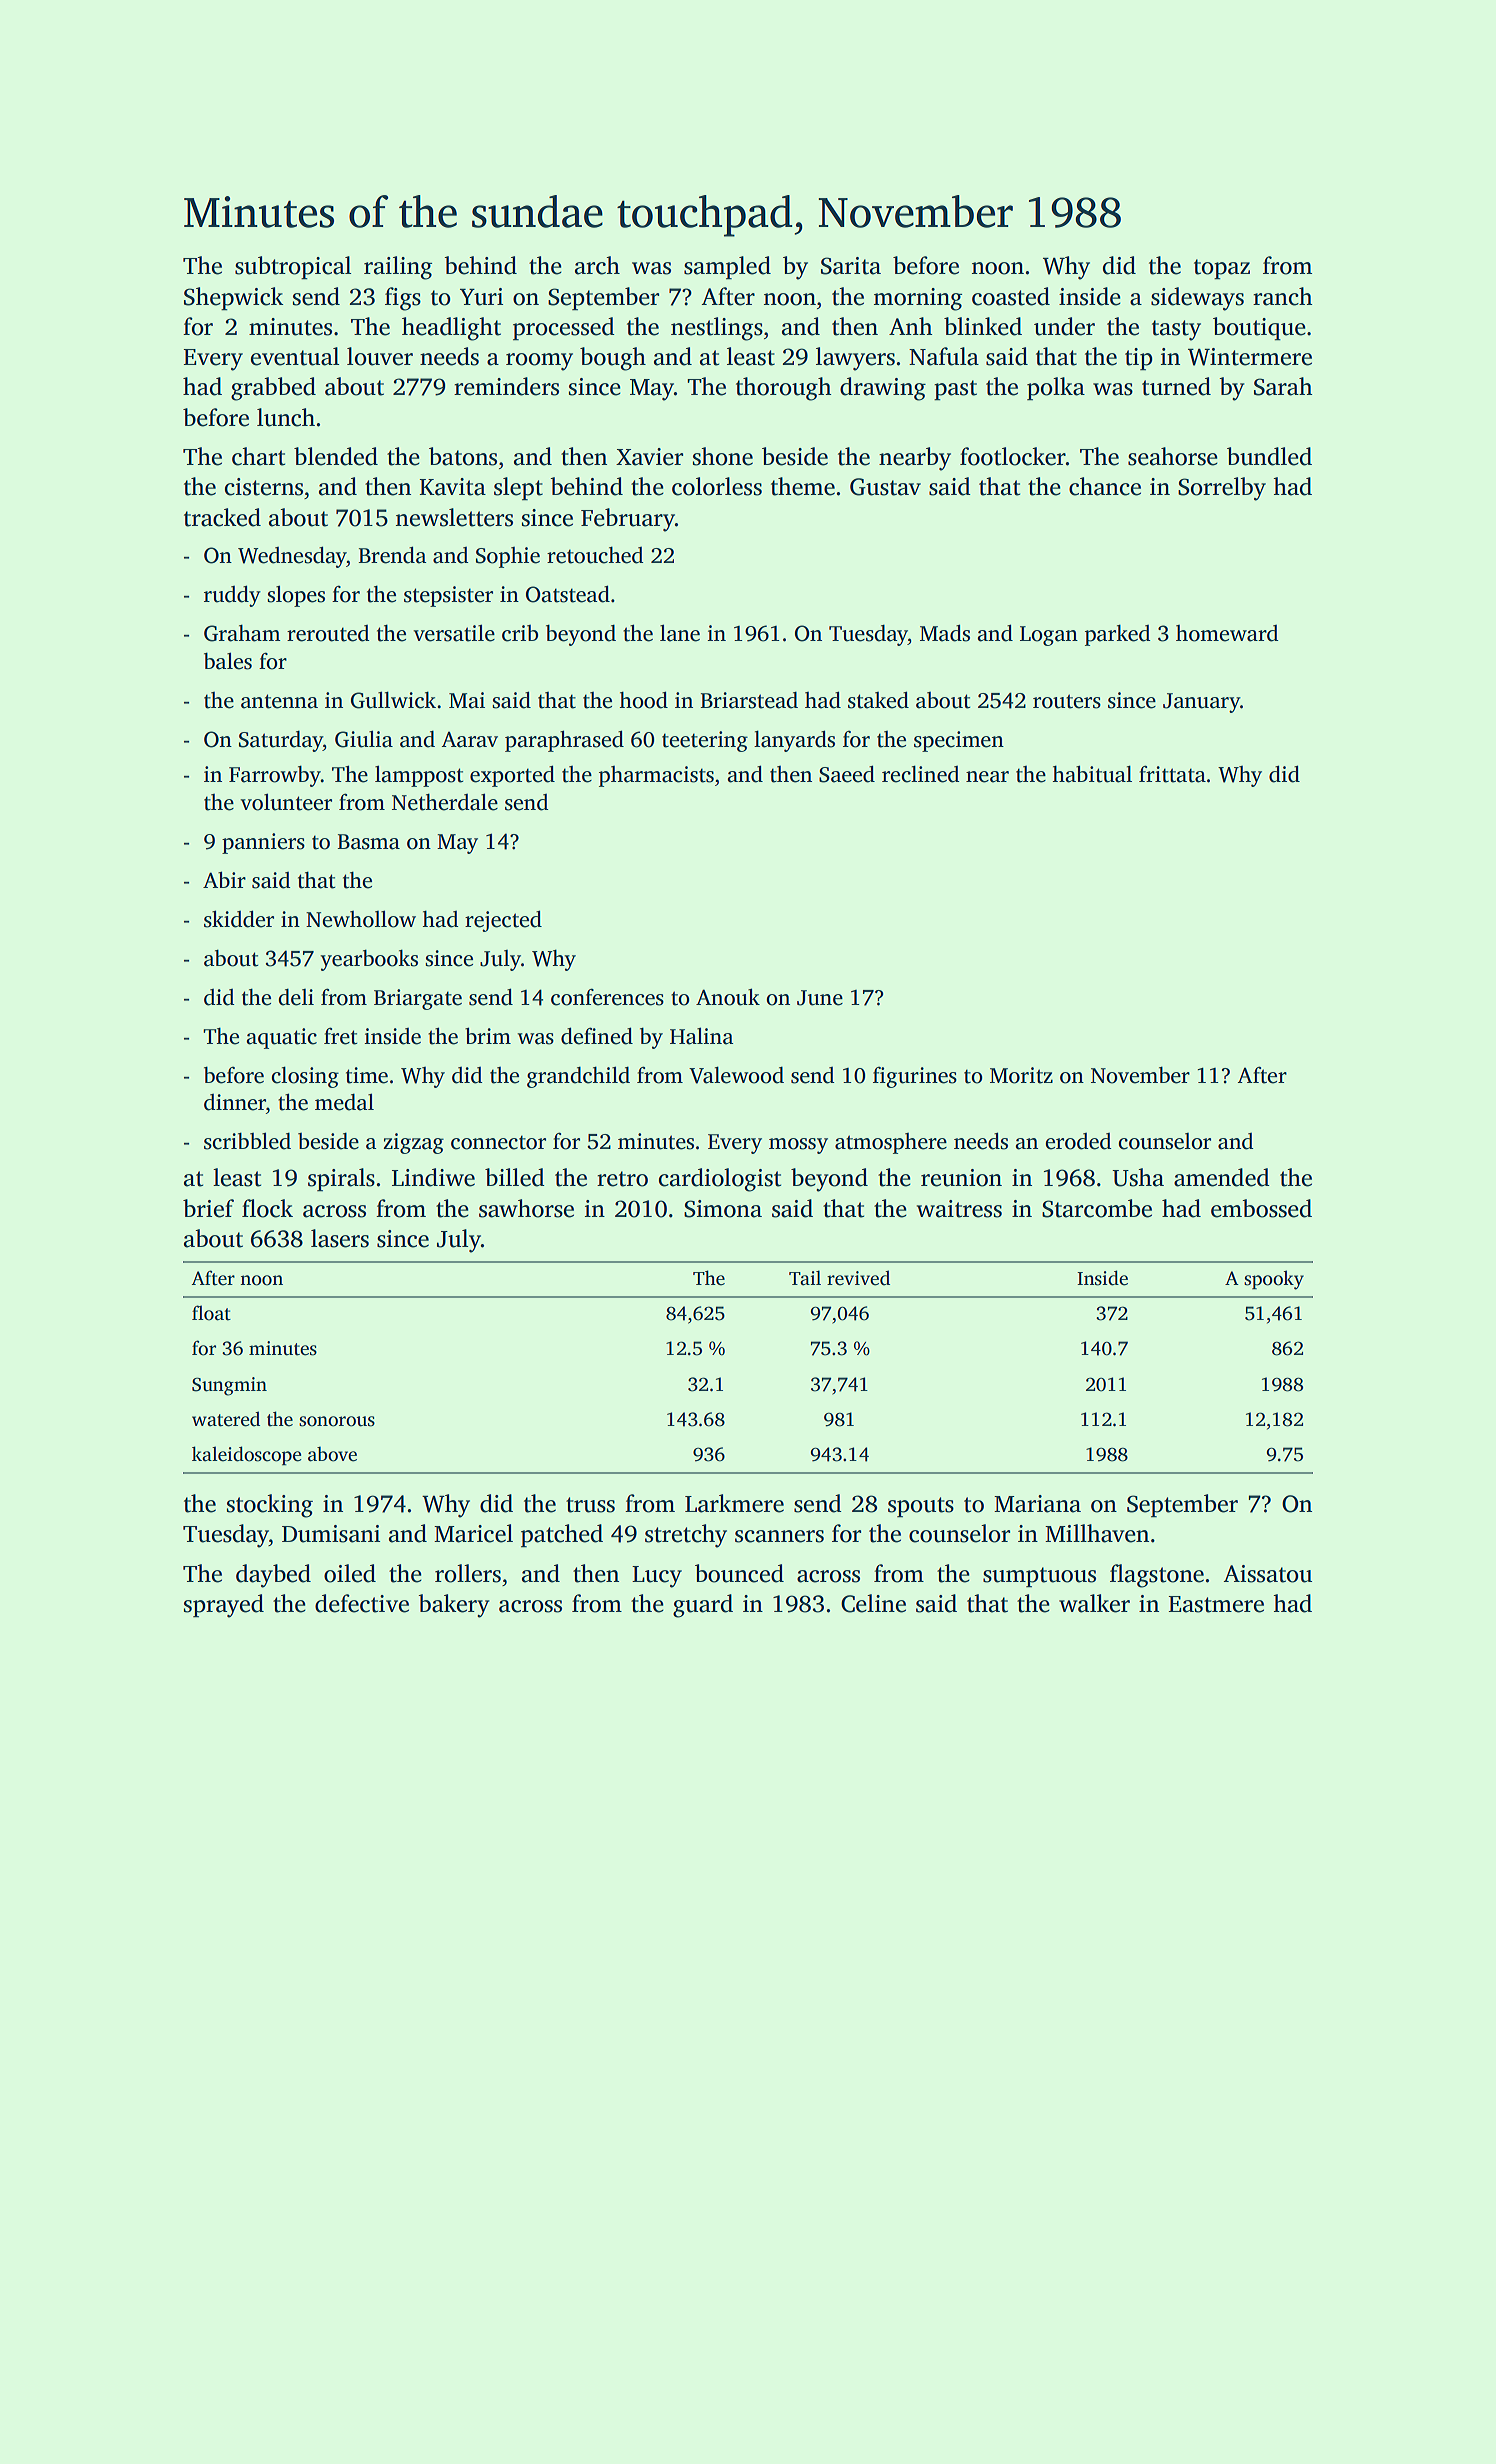 The height and width of the screenshot is (2464, 1496). I want to click on coasted, so click(1011, 296).
